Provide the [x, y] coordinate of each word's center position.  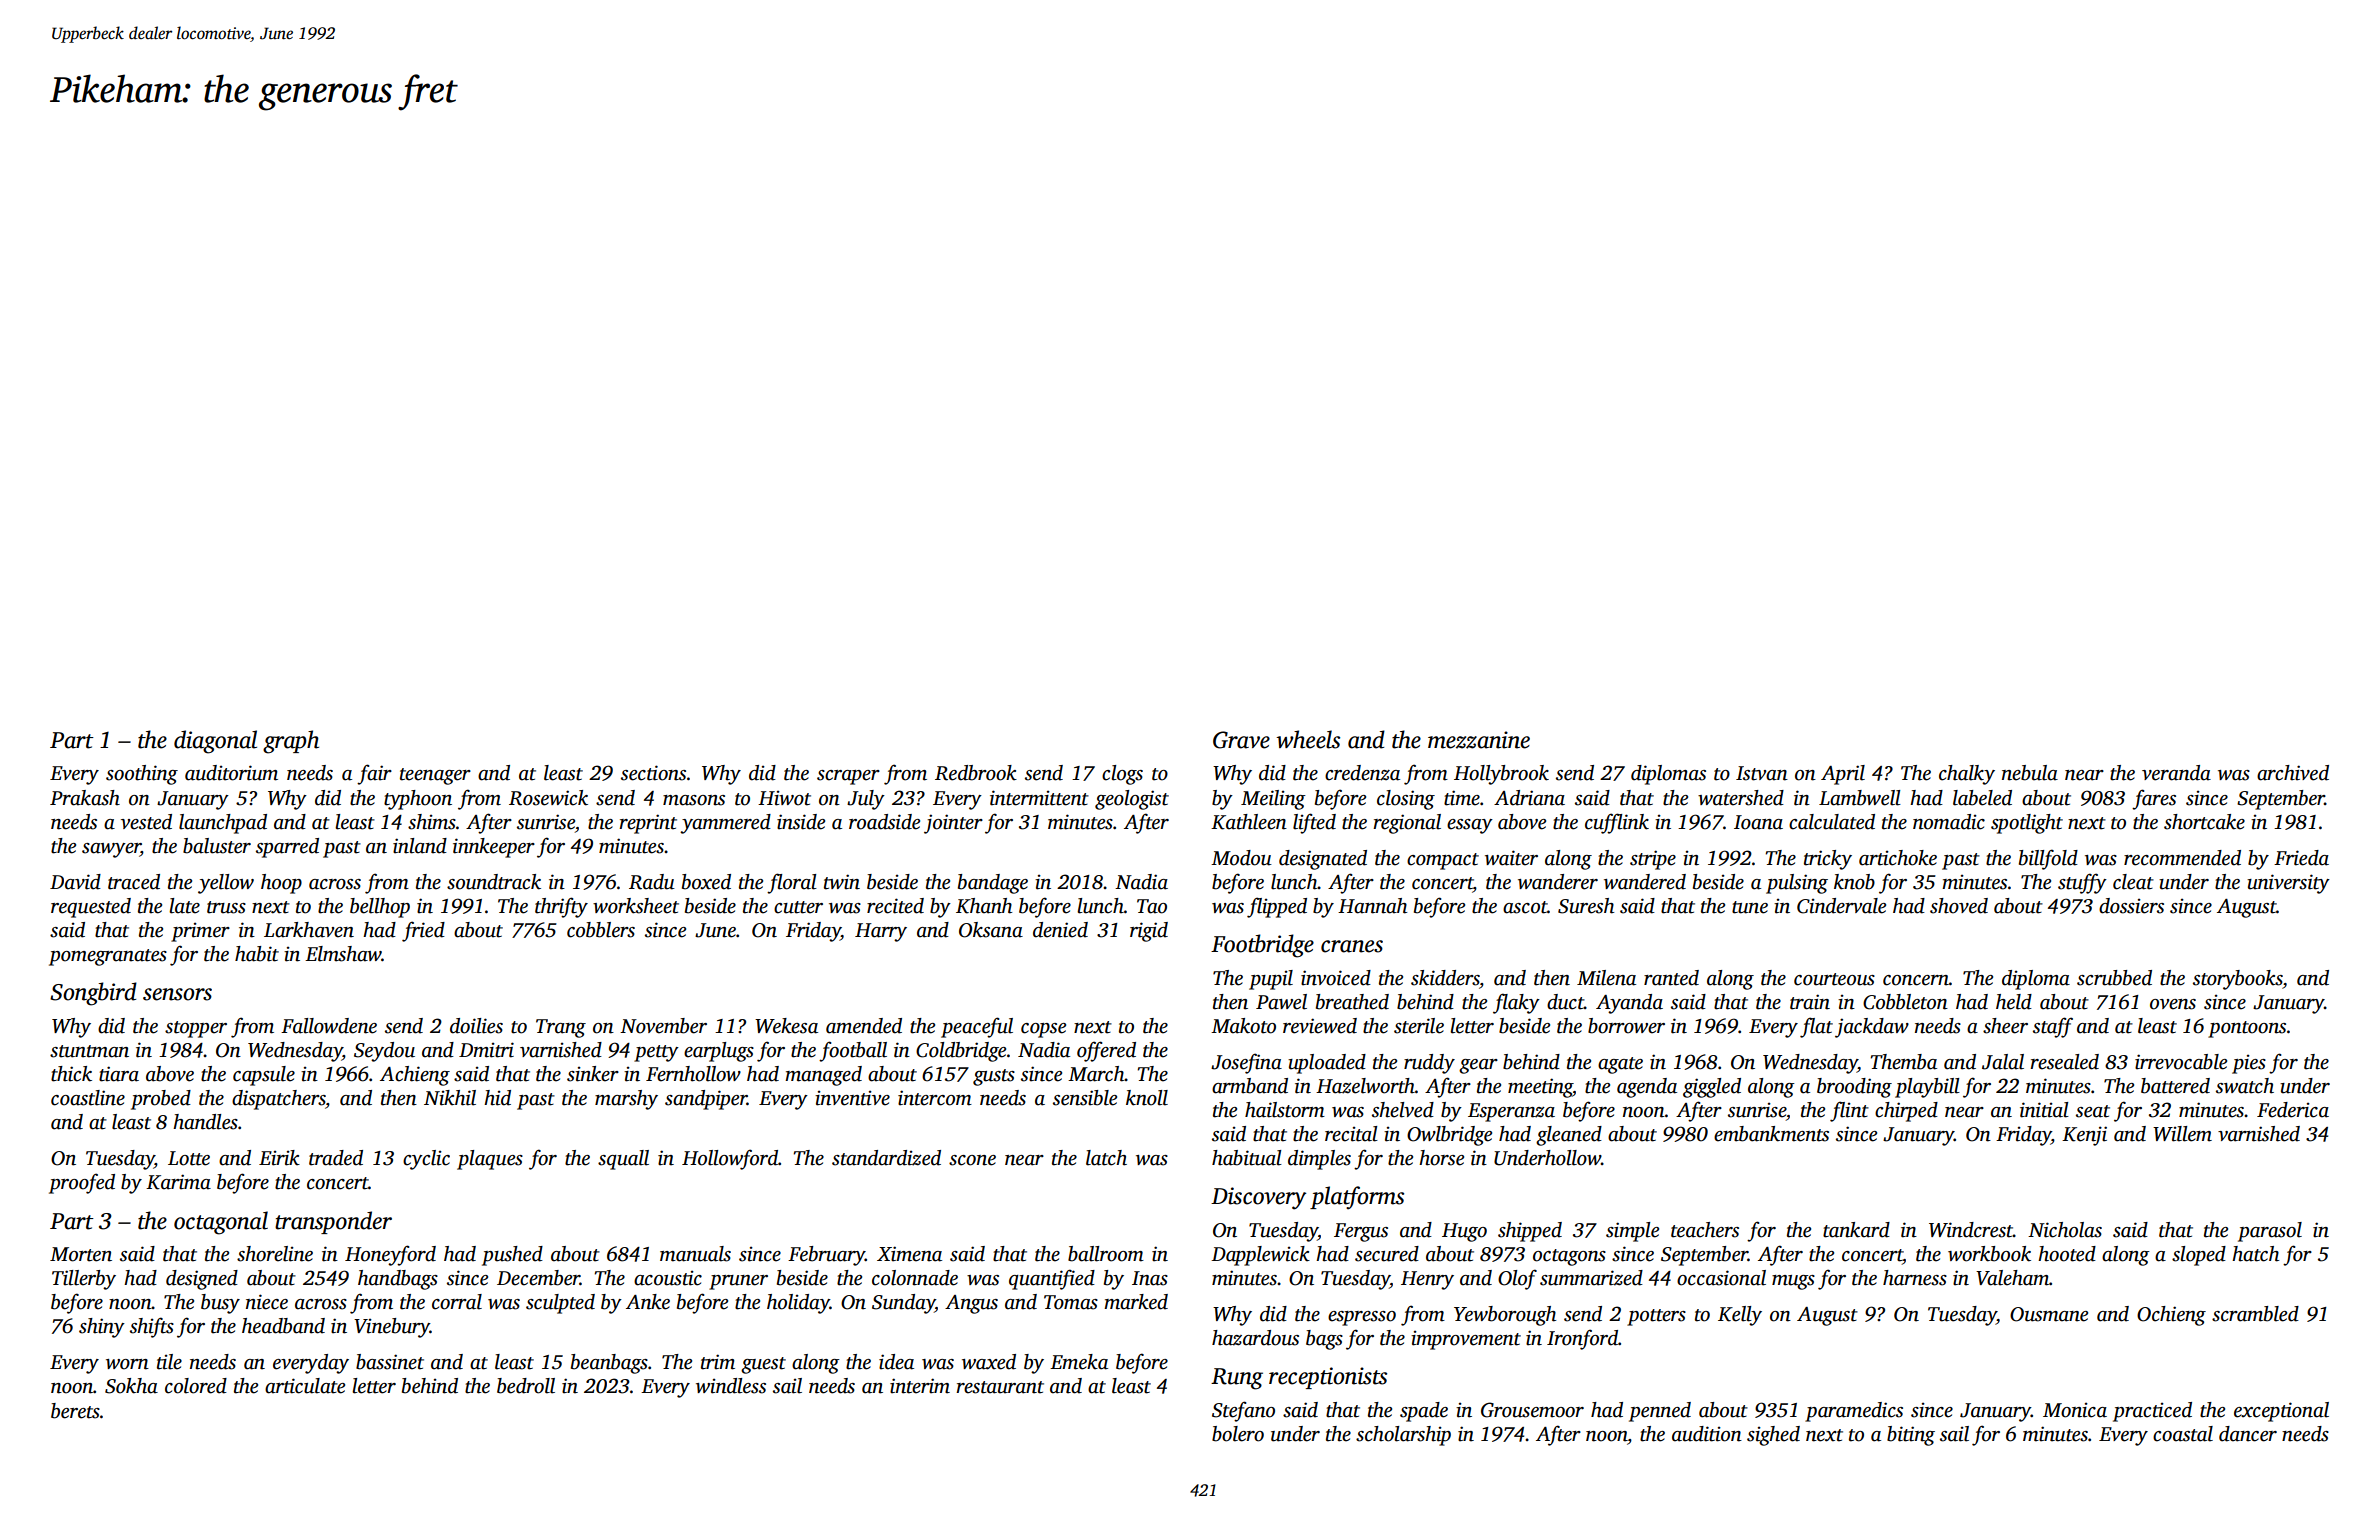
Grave [1241, 740]
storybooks [2238, 980]
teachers [1705, 1230]
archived [2293, 773]
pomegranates [108, 957]
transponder [333, 1222]
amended [864, 1026]
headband [283, 1326]
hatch [2255, 1254]
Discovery [1258, 1198]
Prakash [85, 798]
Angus [971, 1304]
